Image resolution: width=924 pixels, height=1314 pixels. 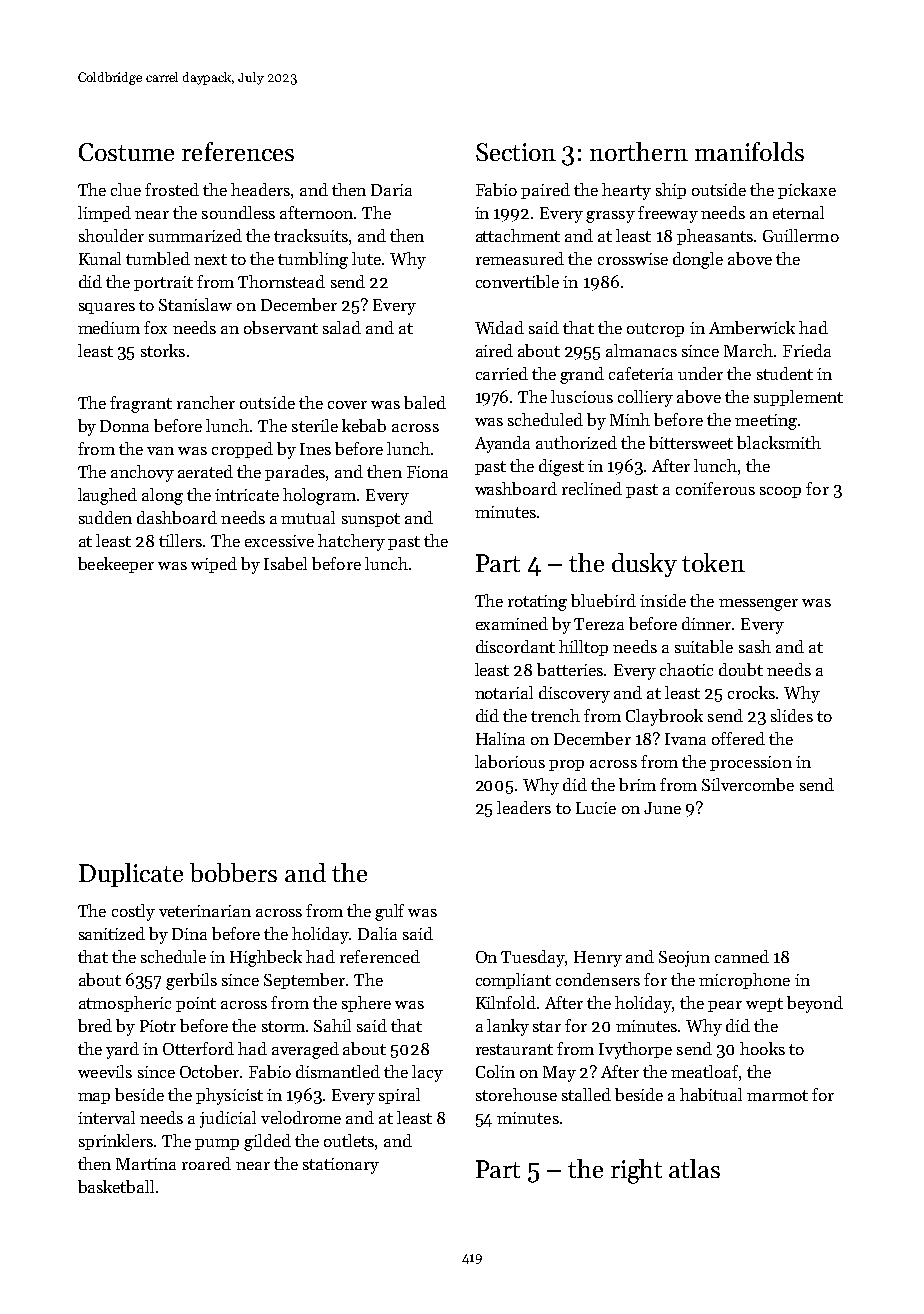 What do you see at coordinates (504, 692) in the screenshot?
I see `notarial` at bounding box center [504, 692].
